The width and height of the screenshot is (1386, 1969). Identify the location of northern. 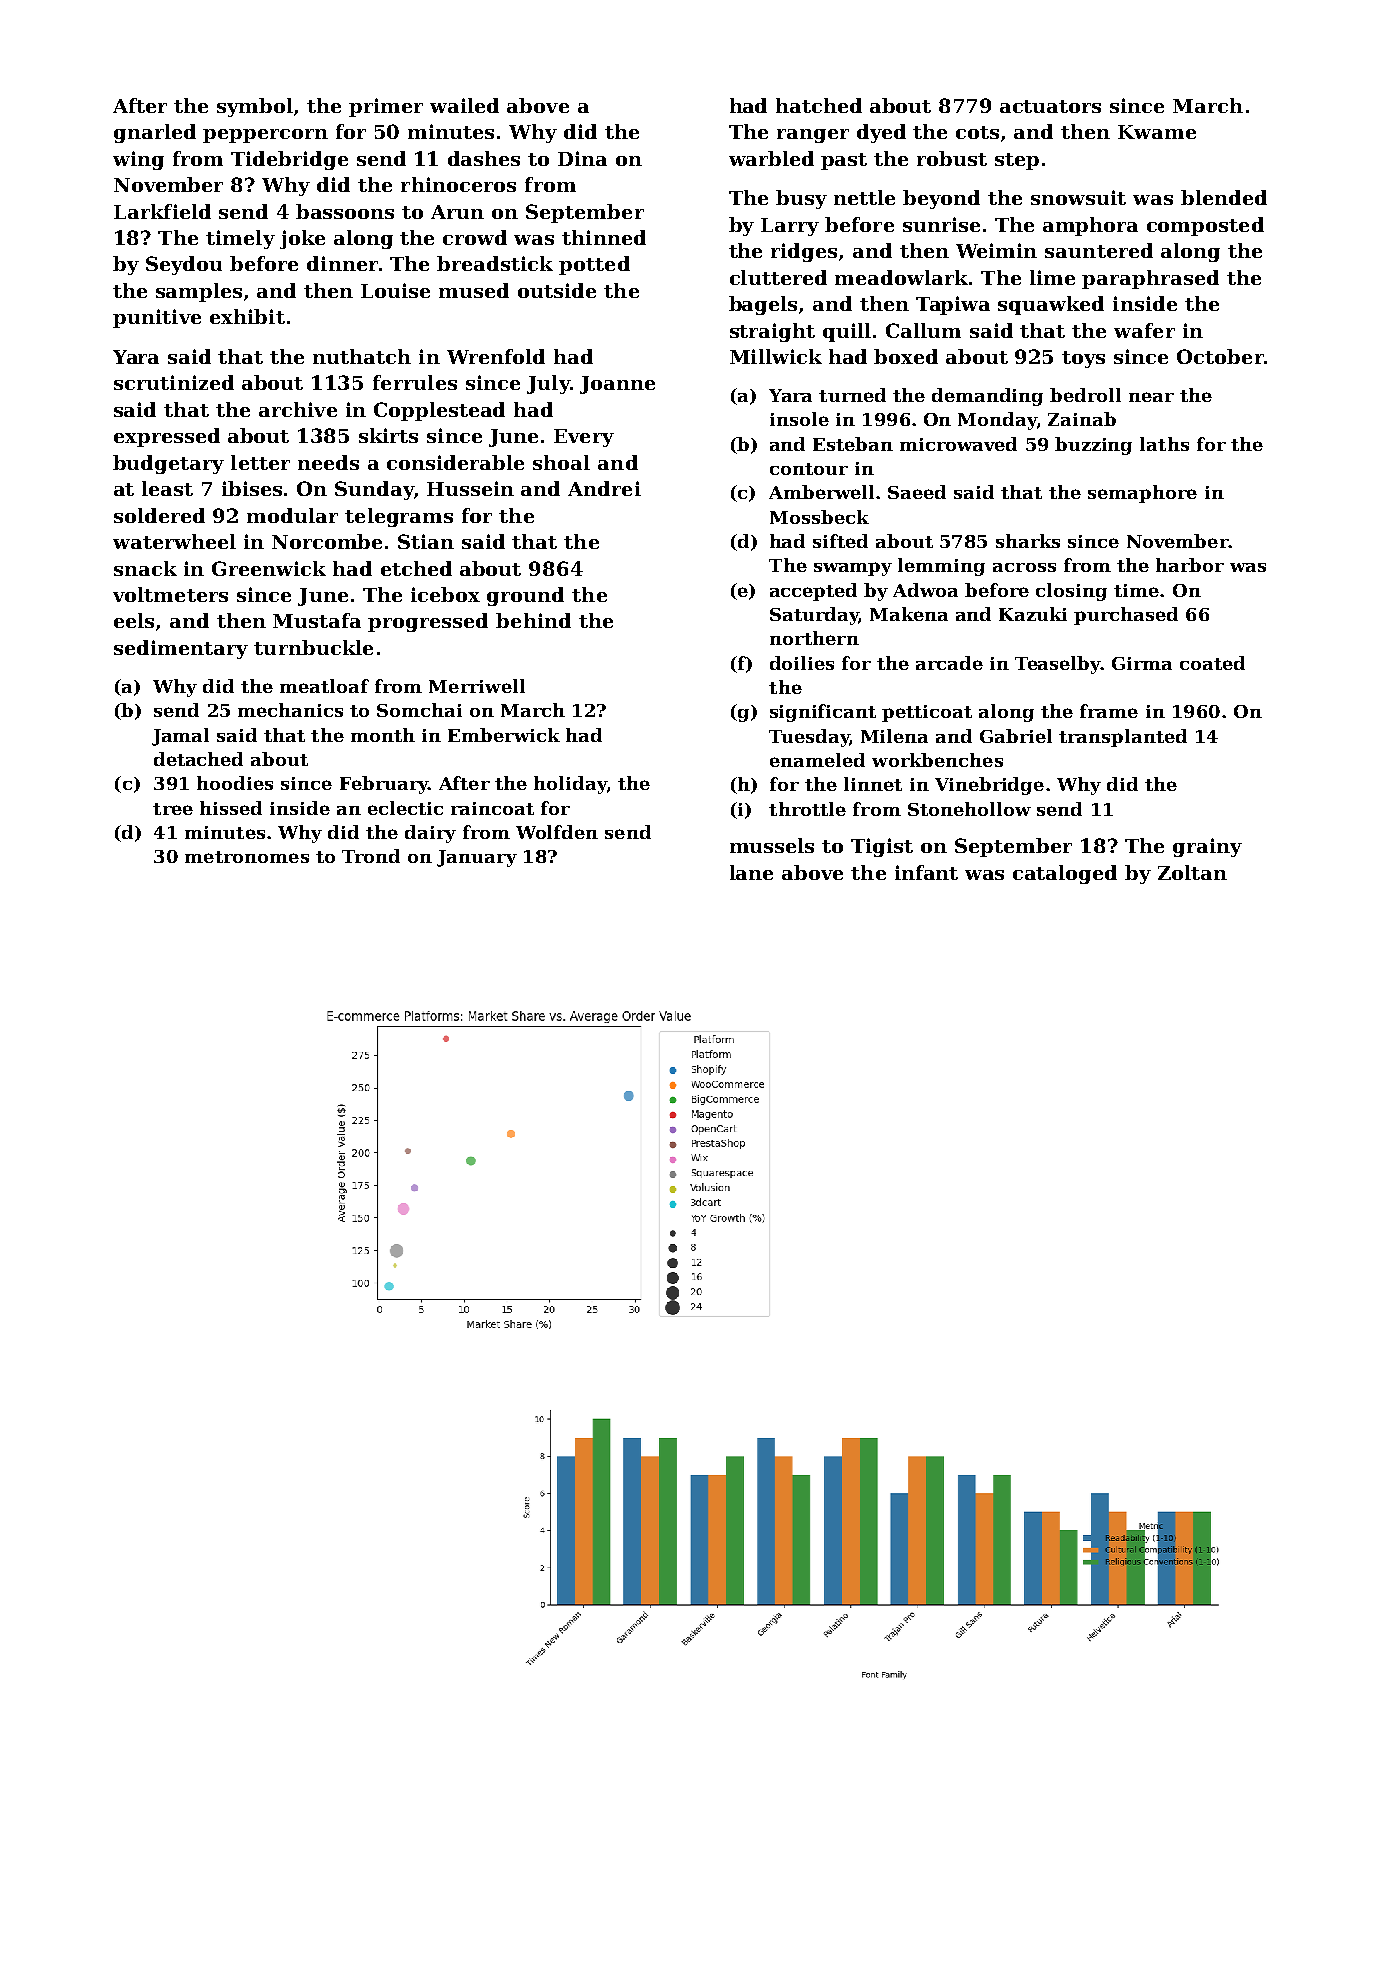
(814, 638).
